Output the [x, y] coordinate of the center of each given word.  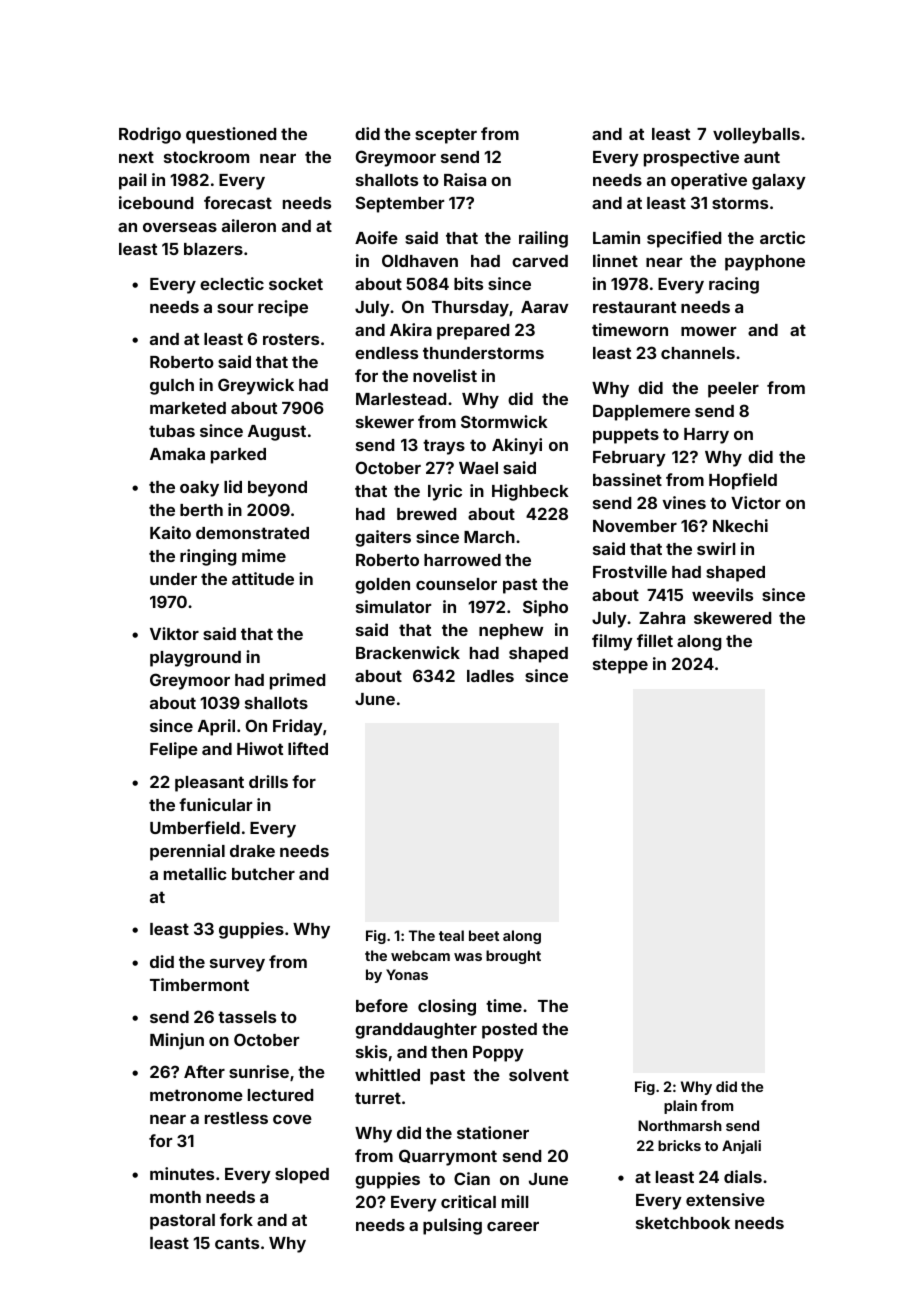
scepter [446, 136]
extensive [725, 1199]
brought [513, 957]
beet [484, 935]
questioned [231, 135]
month [175, 1197]
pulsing [452, 1226]
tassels [247, 1017]
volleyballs [756, 136]
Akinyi [517, 446]
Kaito [170, 532]
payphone [765, 263]
